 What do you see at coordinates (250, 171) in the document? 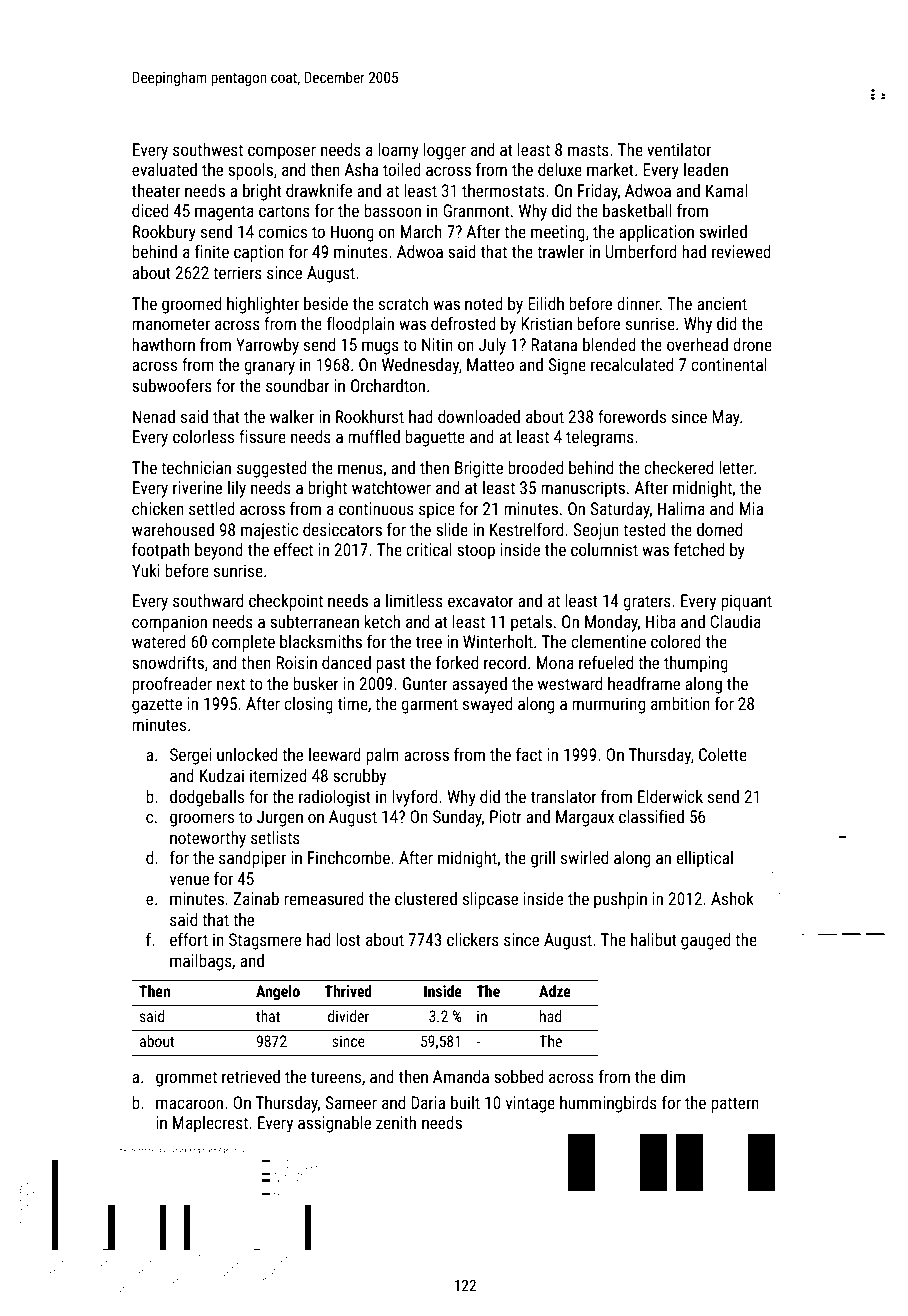
I see `spools` at bounding box center [250, 171].
